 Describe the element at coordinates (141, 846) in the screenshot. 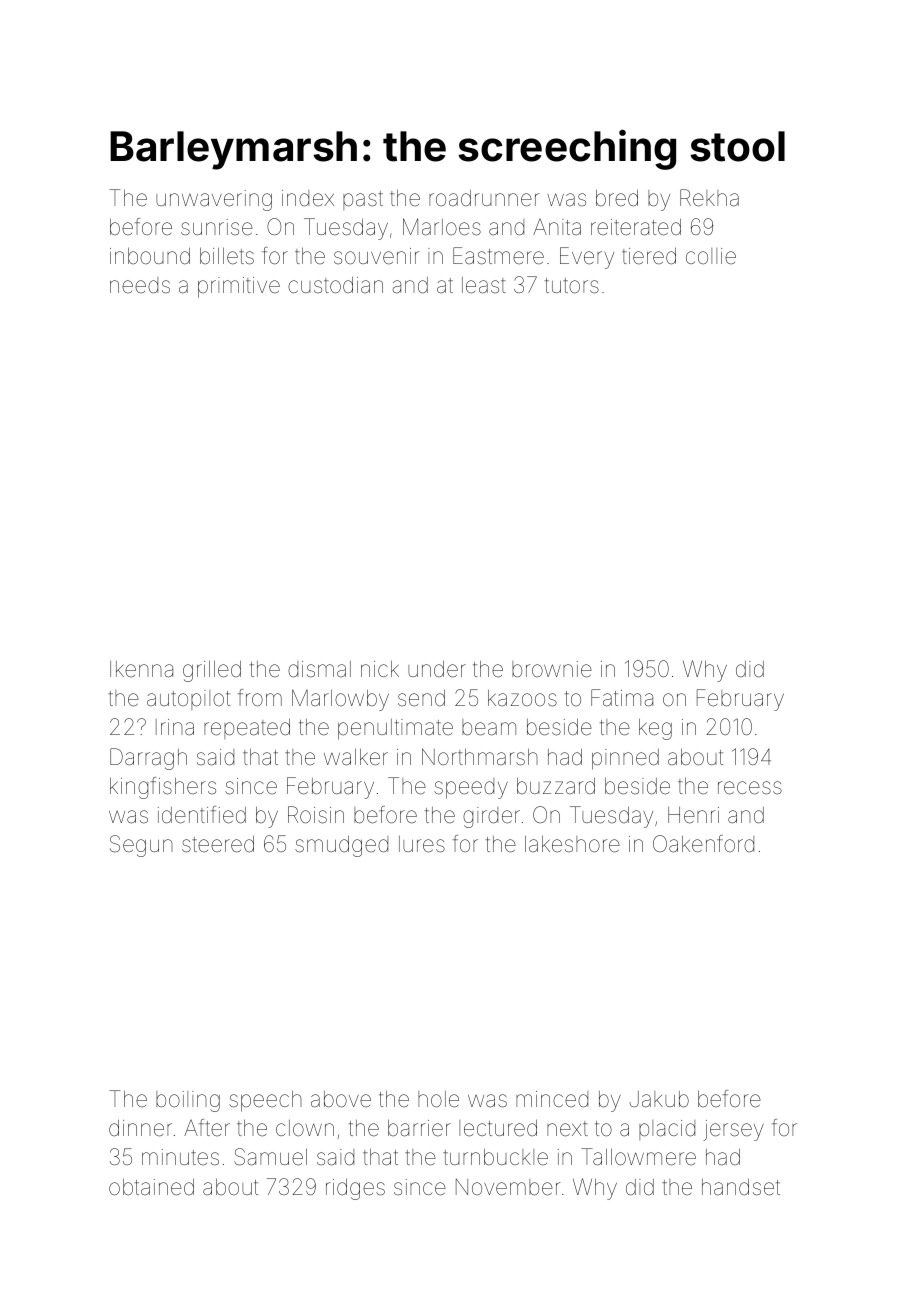

I see `Segun` at that location.
